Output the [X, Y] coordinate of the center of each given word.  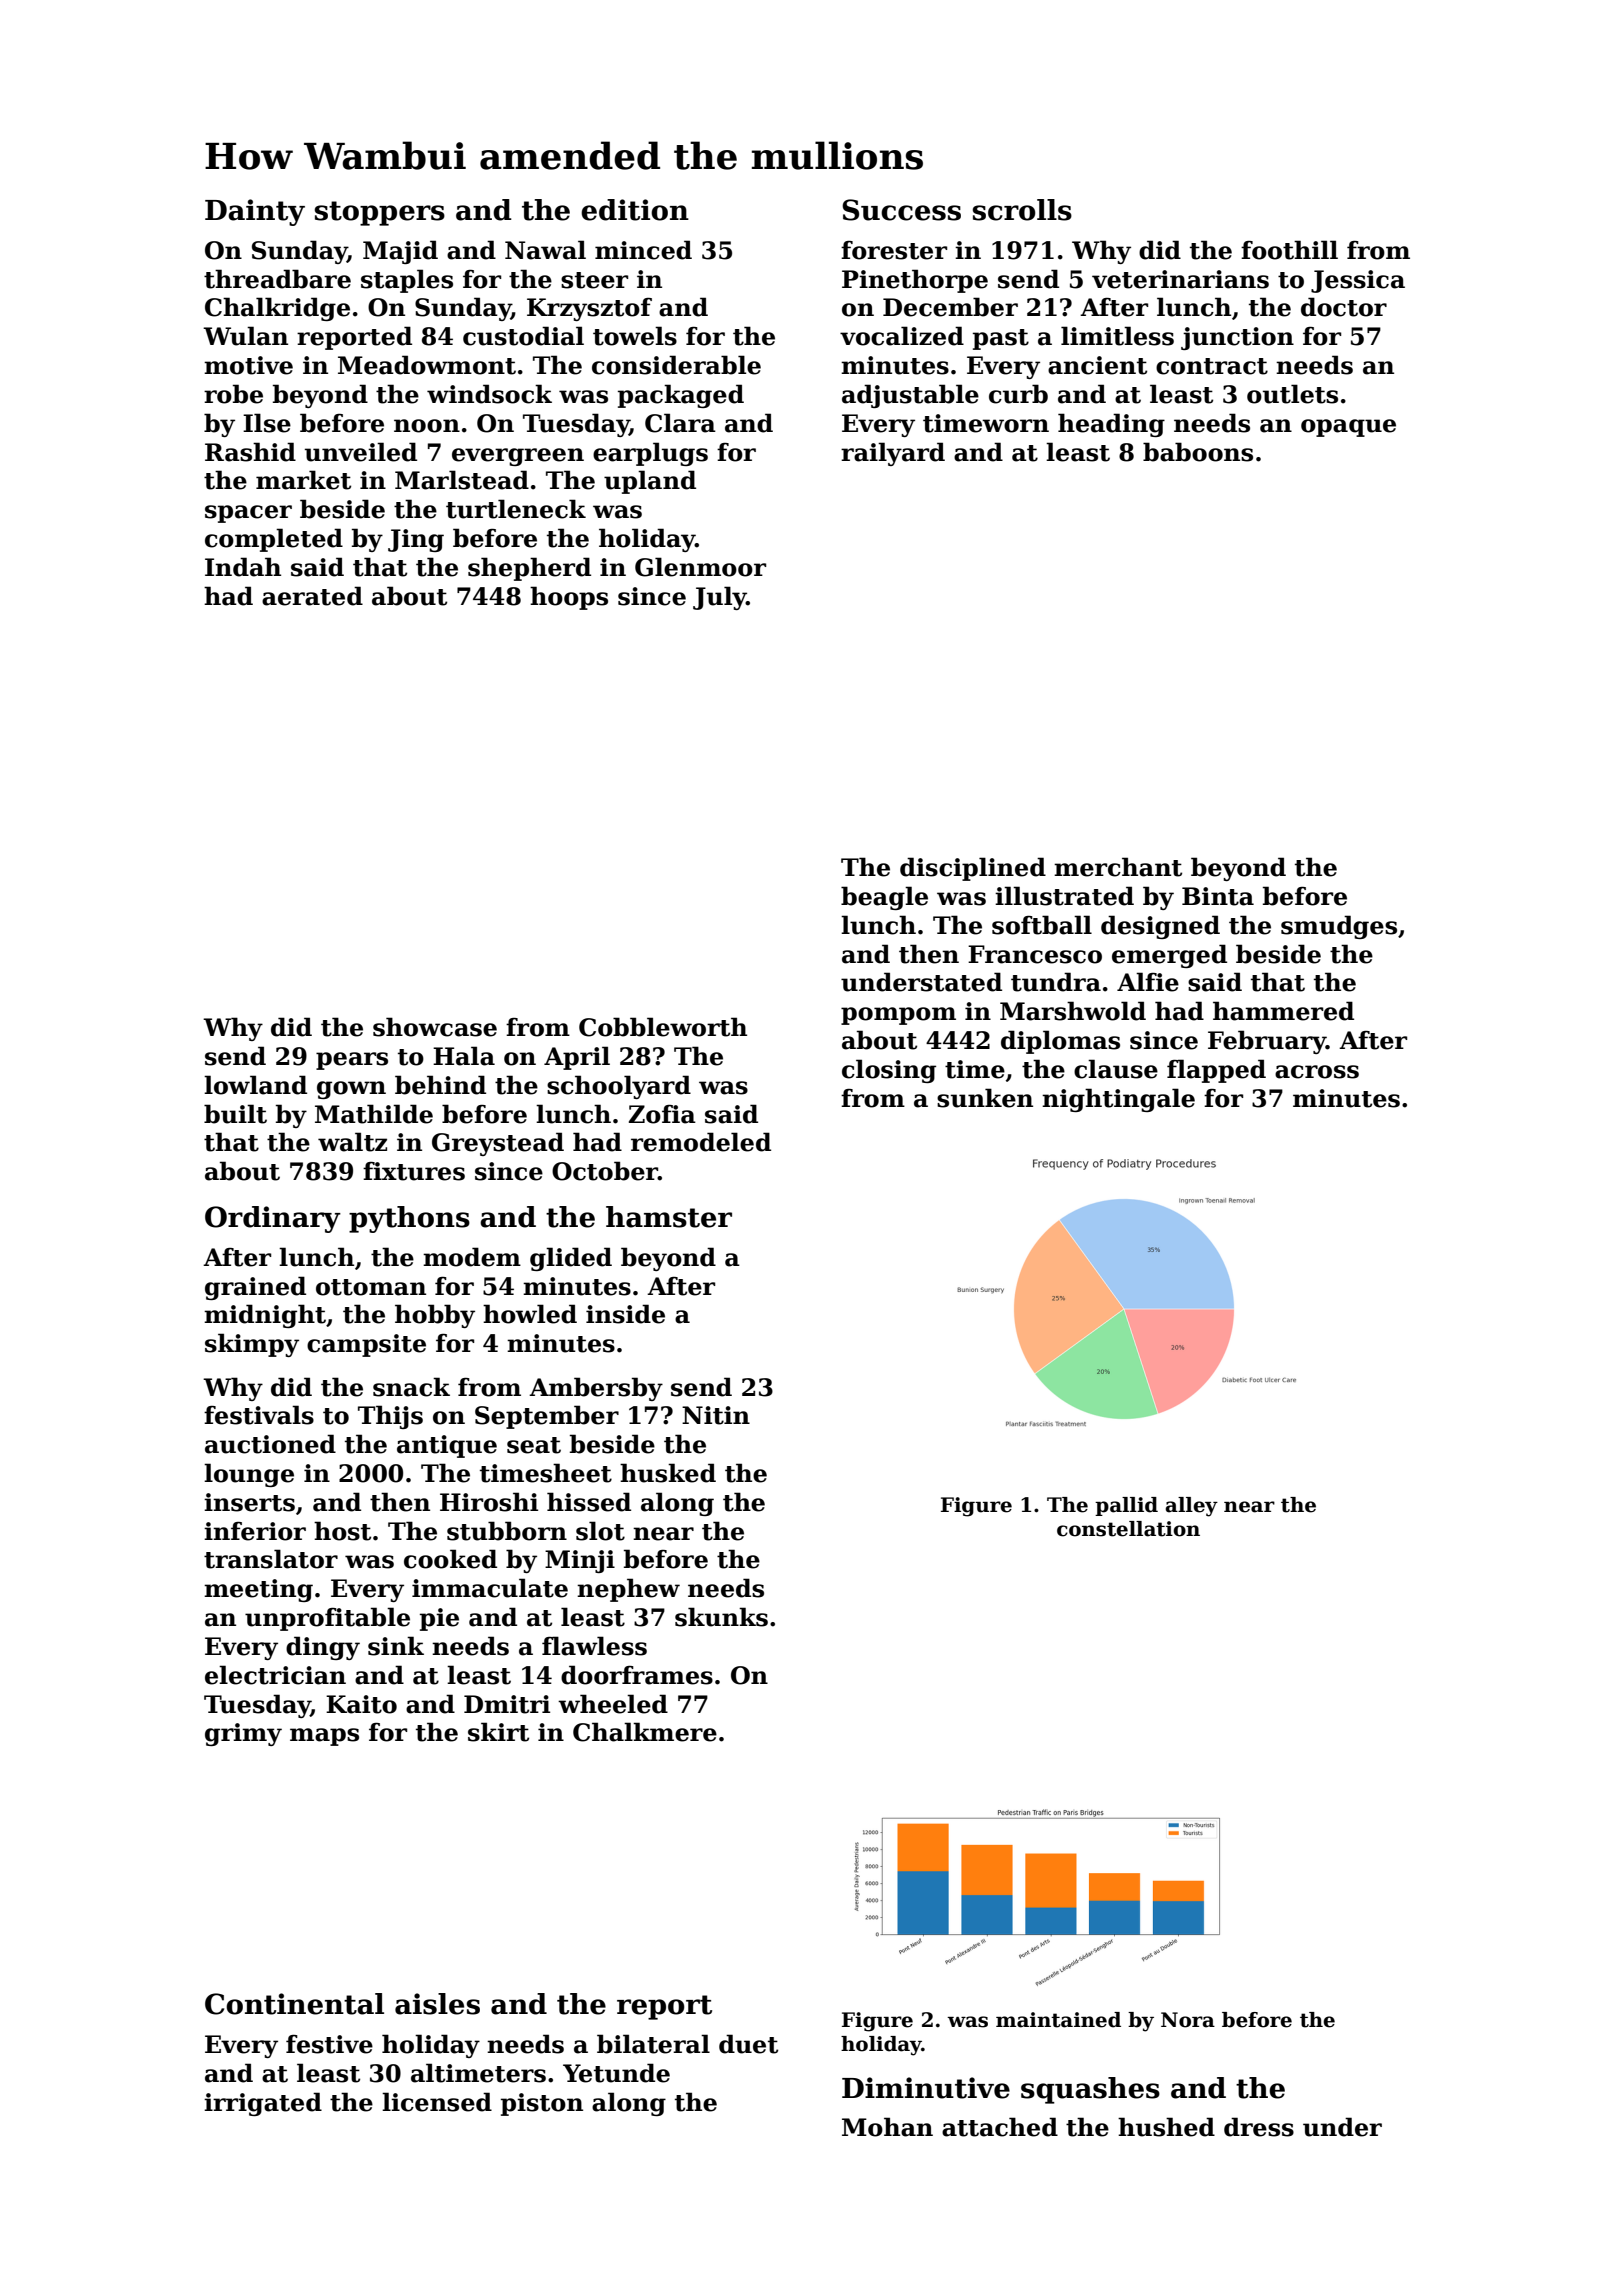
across [1317, 1072]
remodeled [701, 1142]
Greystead [498, 1144]
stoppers [380, 213]
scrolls [1022, 210]
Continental [294, 2004]
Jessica [1358, 281]
